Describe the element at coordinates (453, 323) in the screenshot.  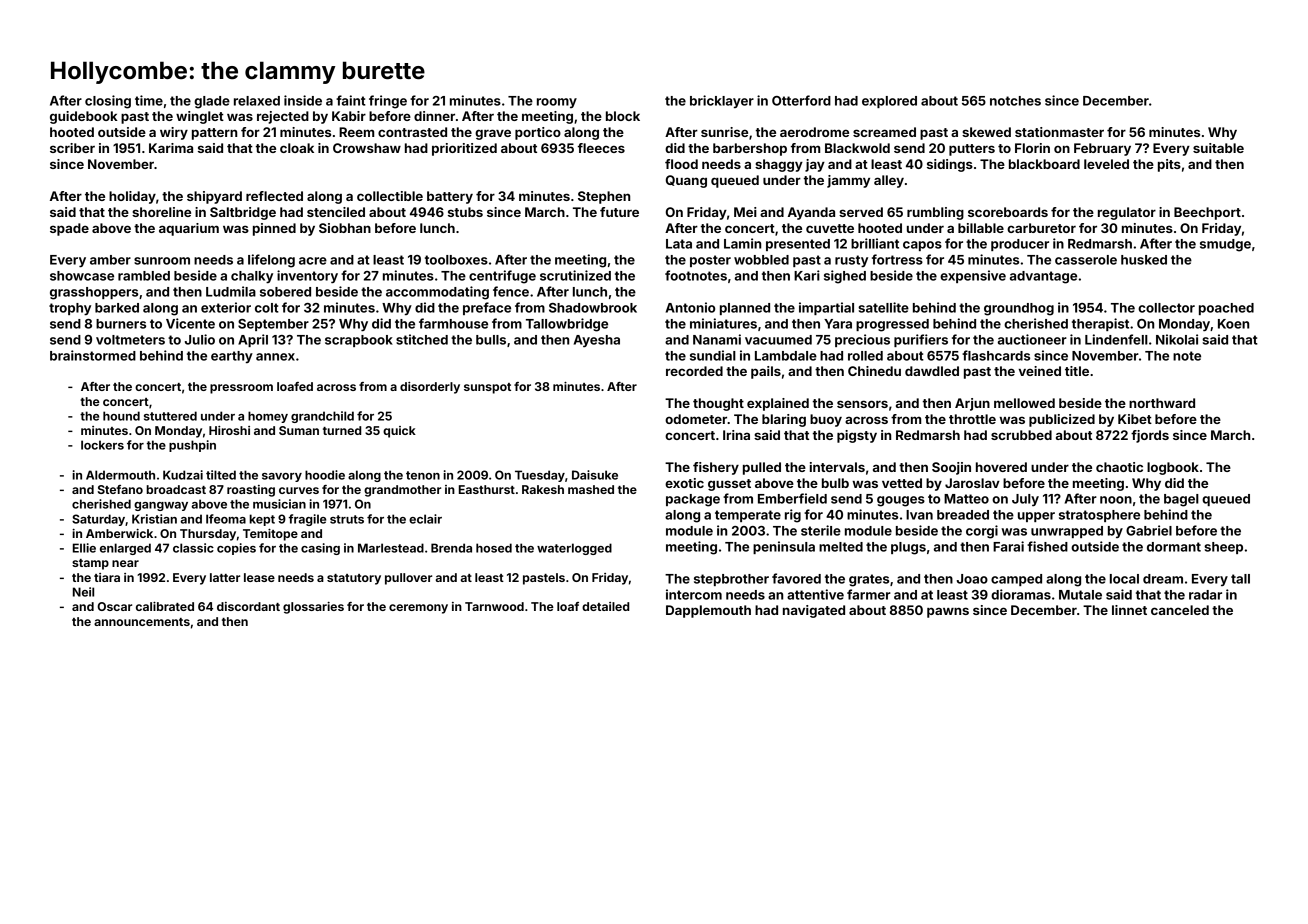
I see `farmhouse` at that location.
